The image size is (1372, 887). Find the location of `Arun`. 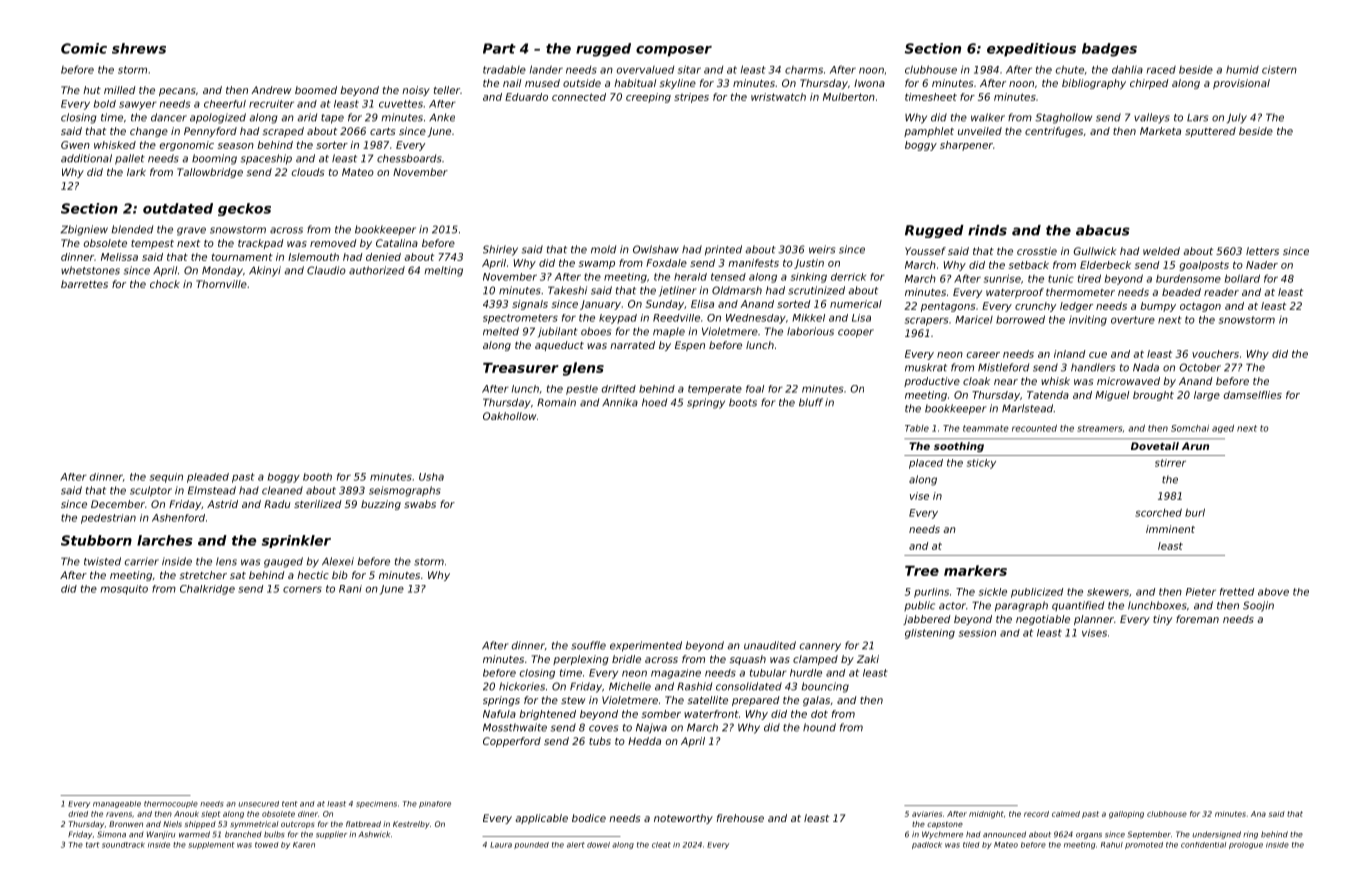

Arun is located at coordinates (1195, 446).
